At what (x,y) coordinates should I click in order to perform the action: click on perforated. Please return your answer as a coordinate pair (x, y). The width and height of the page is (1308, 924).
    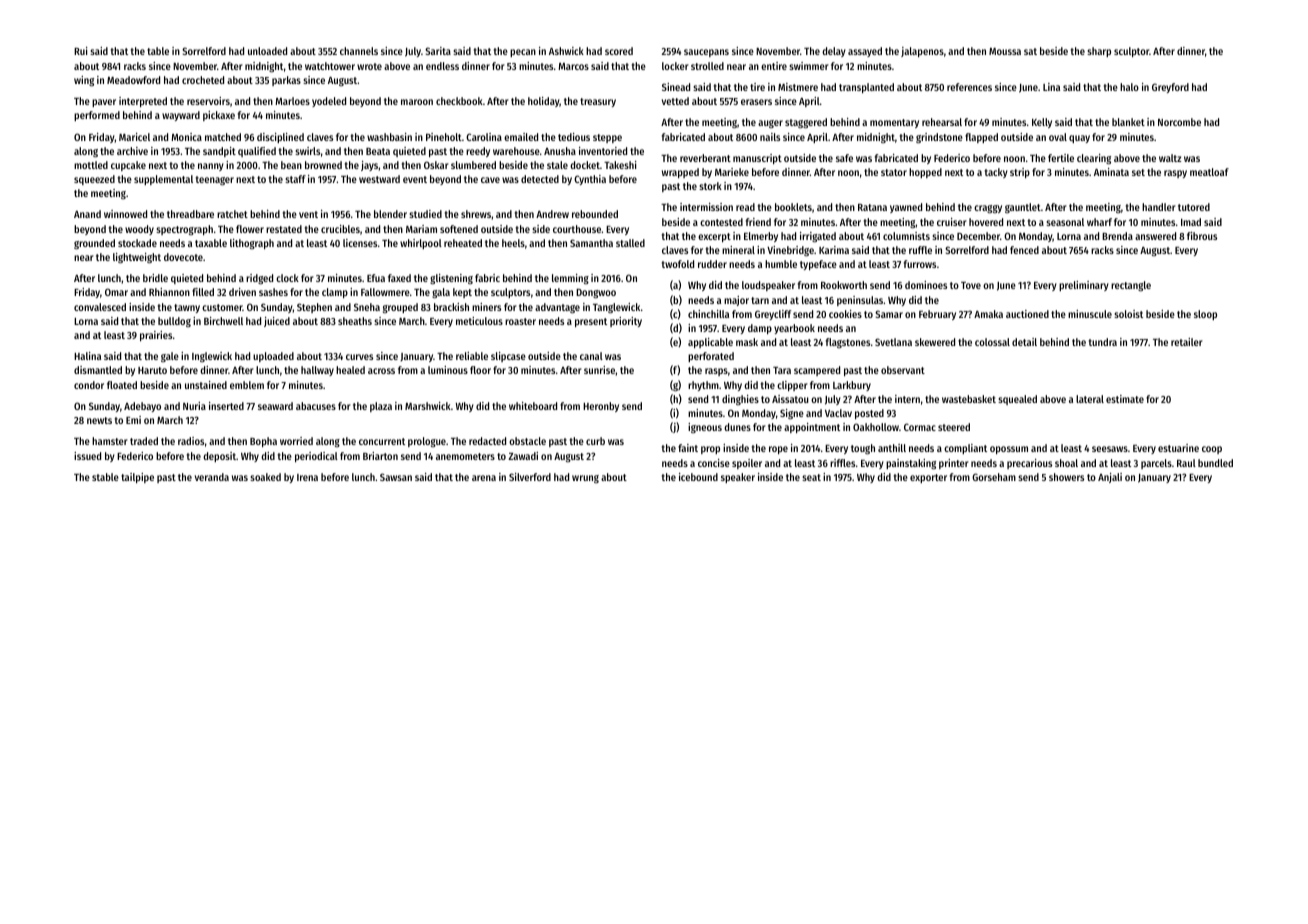
    Looking at the image, I should click on (711, 357).
